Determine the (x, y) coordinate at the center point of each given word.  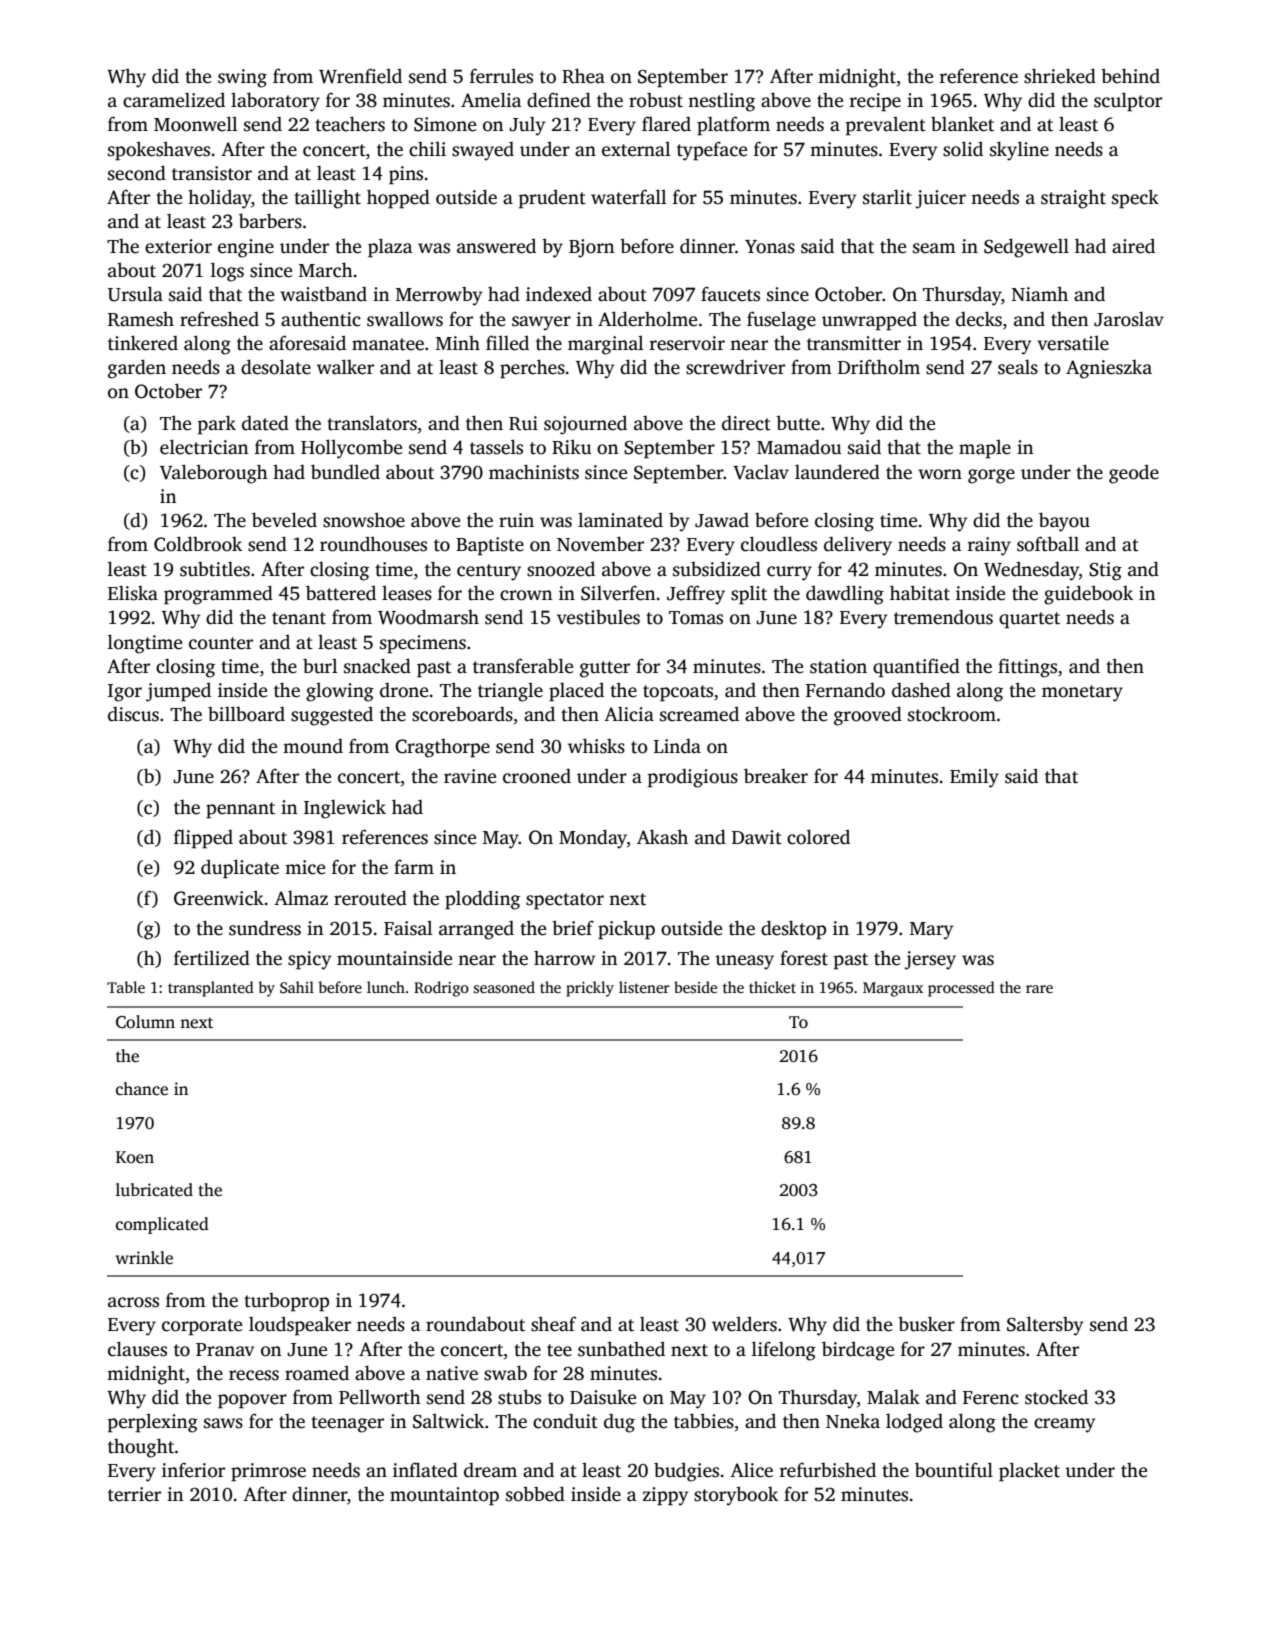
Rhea (583, 76)
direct (746, 423)
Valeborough (214, 474)
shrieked (1060, 76)
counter (221, 643)
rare (1039, 989)
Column (145, 1022)
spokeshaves (159, 151)
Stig (1105, 571)
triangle (510, 692)
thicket (772, 987)
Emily (974, 778)
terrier (134, 1494)
